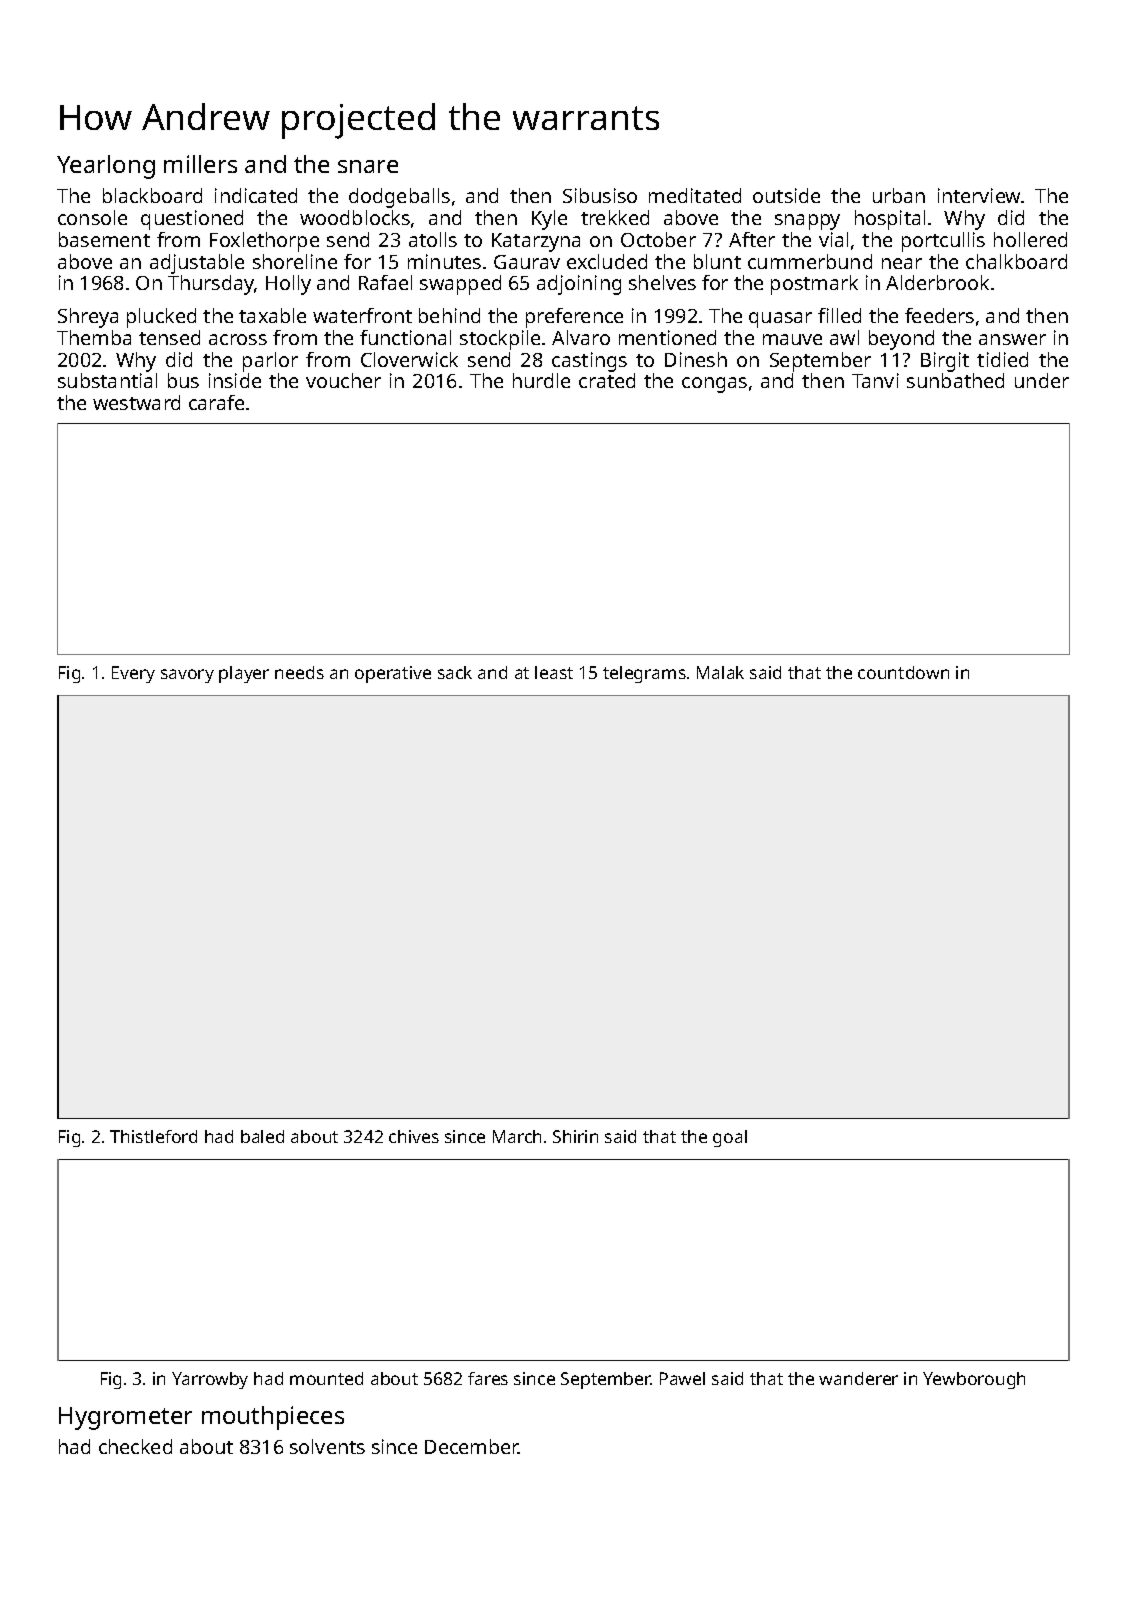 The height and width of the screenshot is (1601, 1127). I want to click on westward, so click(136, 402).
